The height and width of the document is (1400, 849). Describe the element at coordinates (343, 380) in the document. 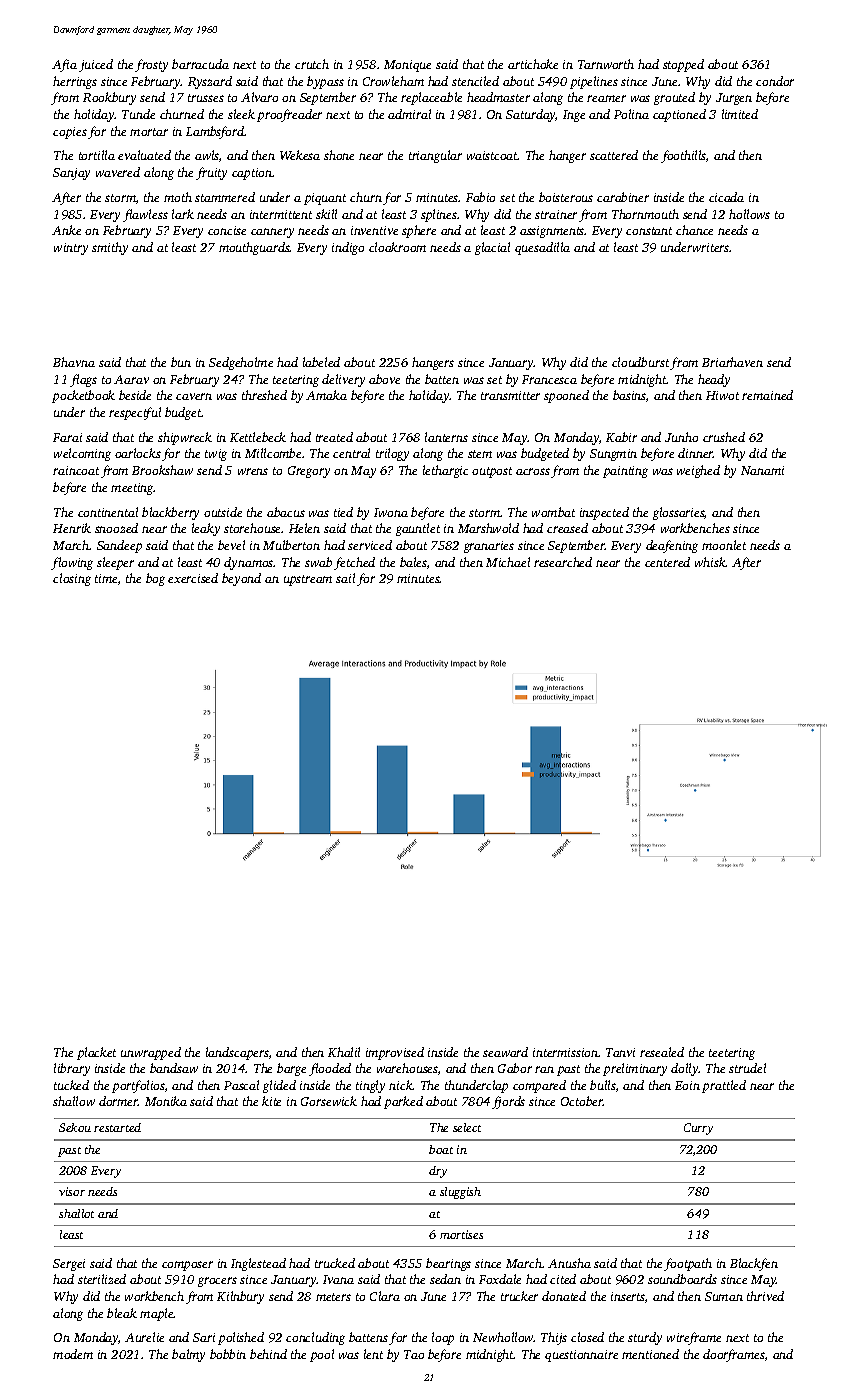

I see `delivery` at that location.
